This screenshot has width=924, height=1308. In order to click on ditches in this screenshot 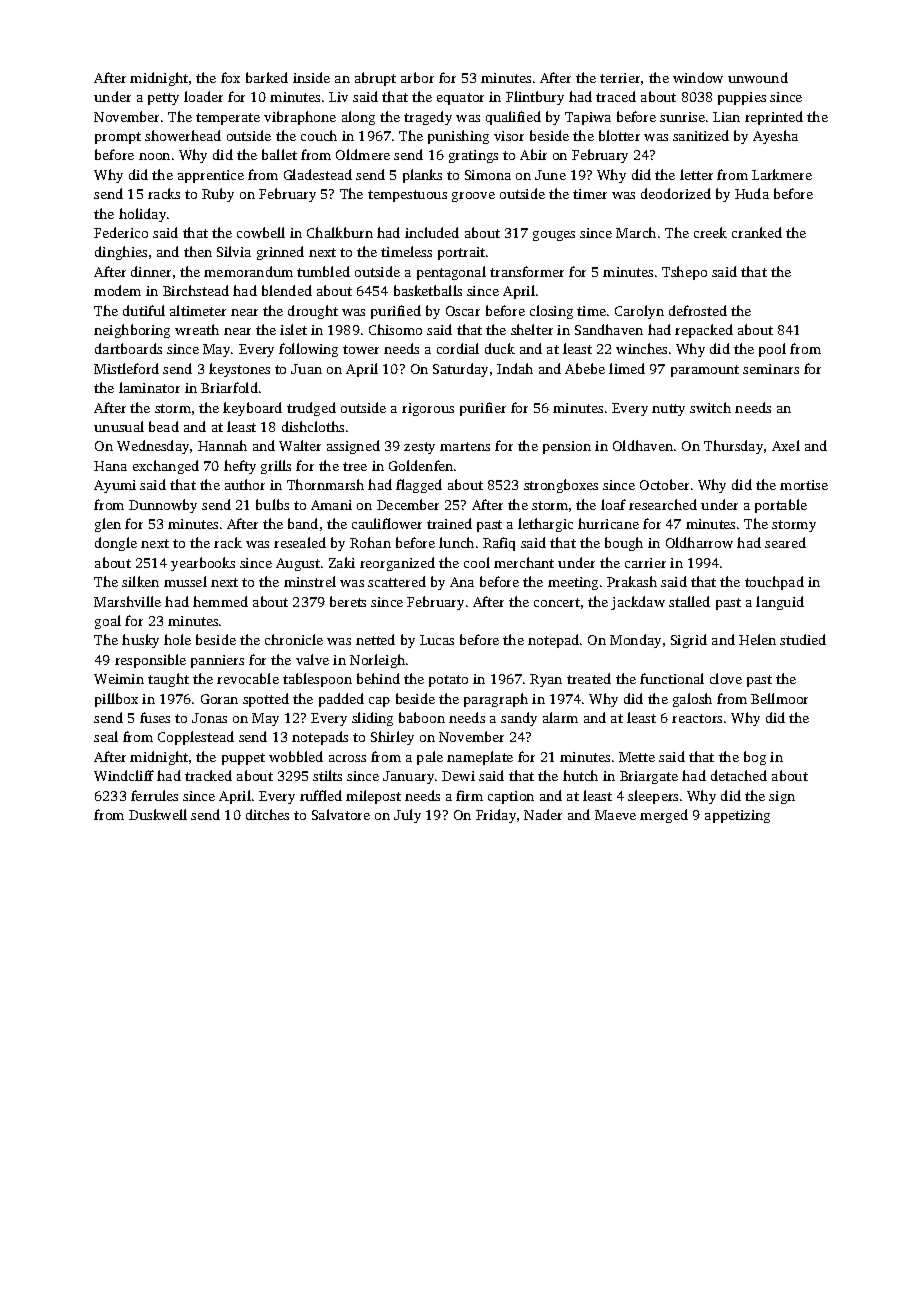, I will do `click(267, 814)`.
